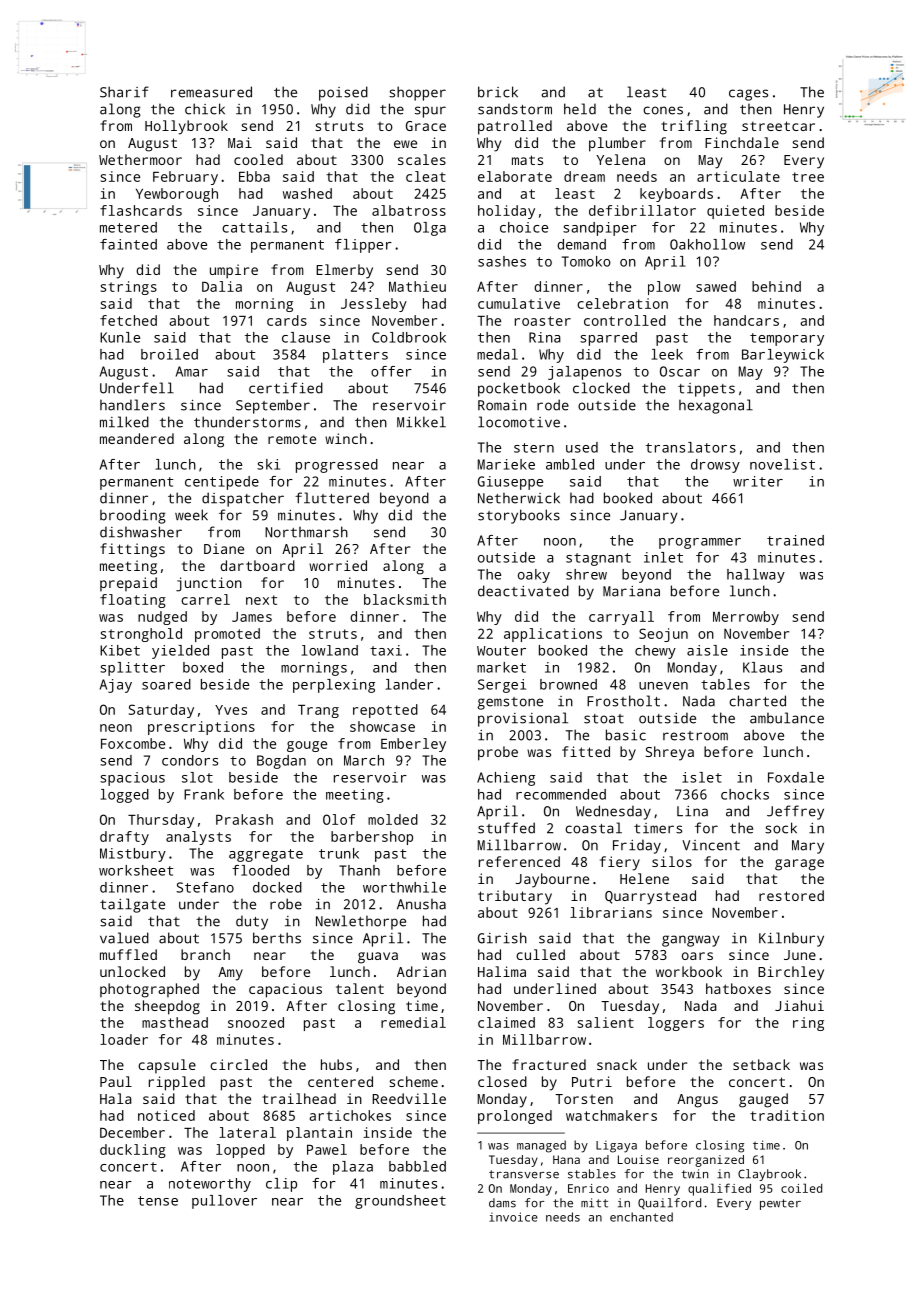 The width and height of the screenshot is (924, 1308). I want to click on circled, so click(238, 1064).
